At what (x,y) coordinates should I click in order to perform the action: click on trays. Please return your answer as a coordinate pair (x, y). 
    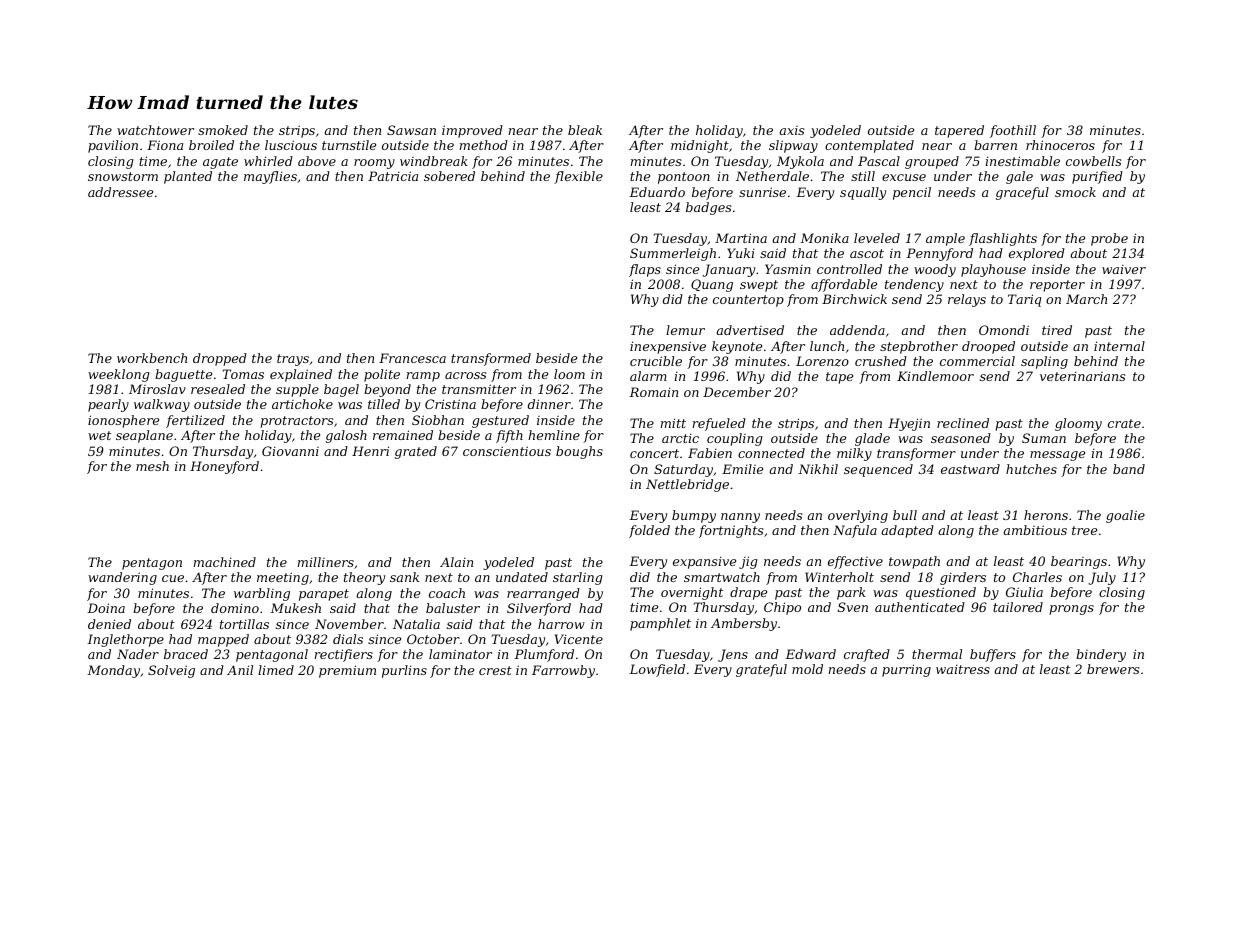
    Looking at the image, I should click on (293, 360).
